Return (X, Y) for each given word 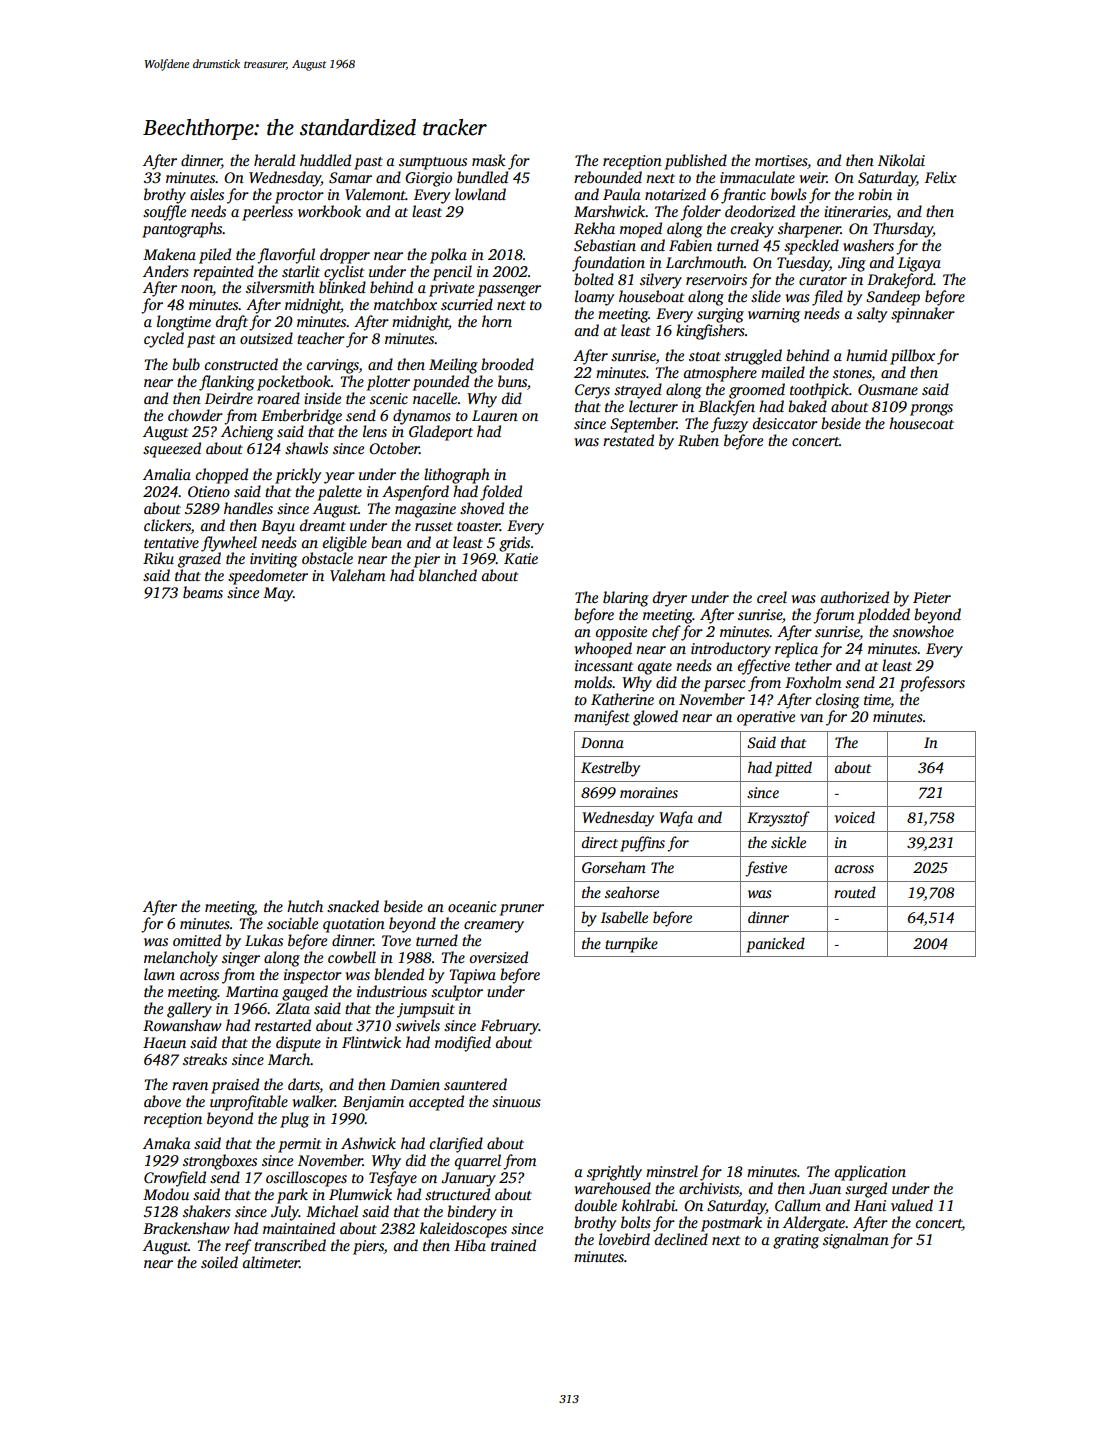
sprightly (614, 1173)
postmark (731, 1224)
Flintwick (371, 1042)
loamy (594, 298)
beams (203, 592)
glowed (655, 718)
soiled (219, 1262)
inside (322, 398)
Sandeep (893, 298)
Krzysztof (778, 819)
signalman (856, 1241)
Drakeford (900, 281)
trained (513, 1245)
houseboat (651, 296)
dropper (345, 256)
